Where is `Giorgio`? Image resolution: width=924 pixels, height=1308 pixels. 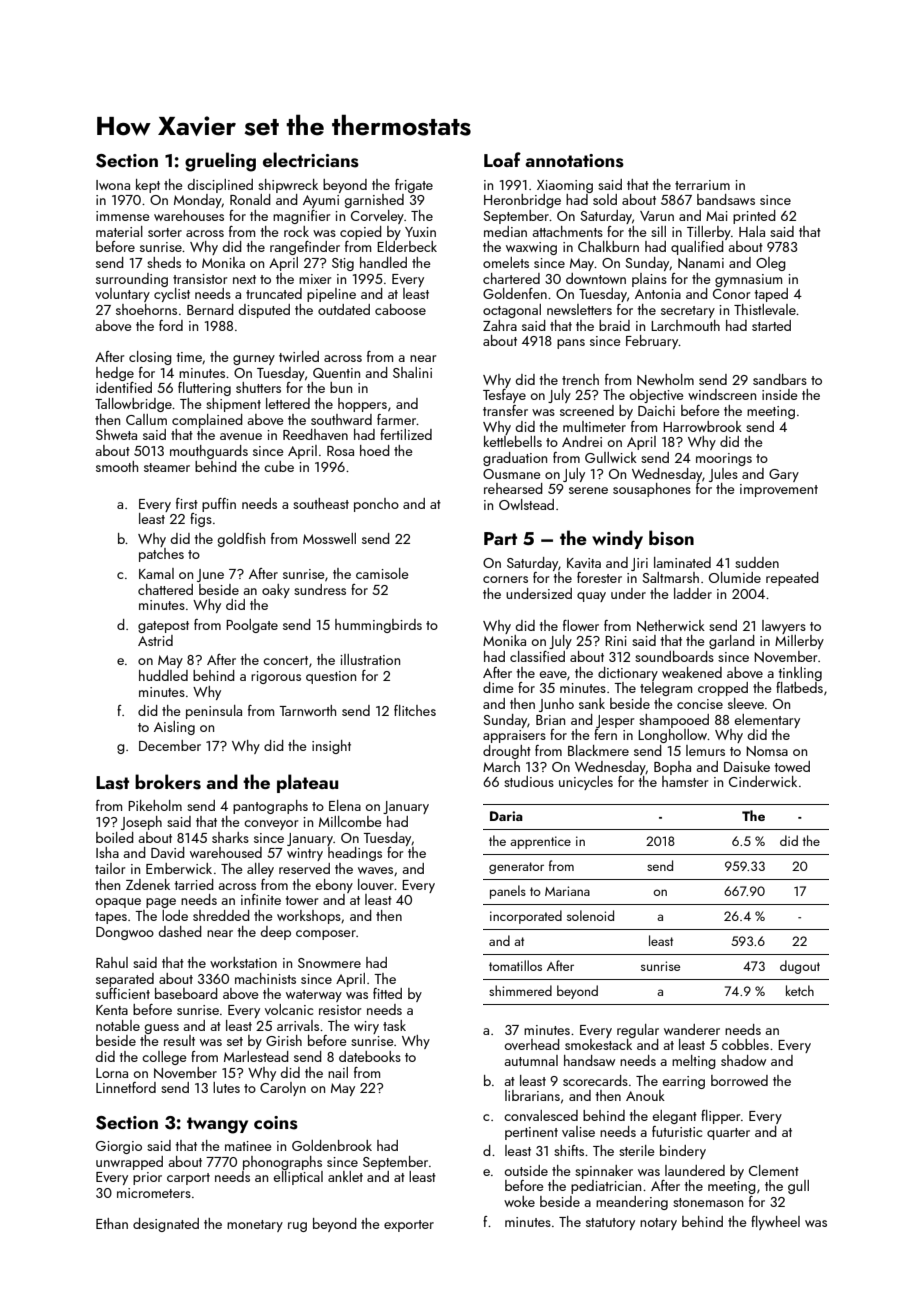 Giorgio is located at coordinates (119, 1147).
